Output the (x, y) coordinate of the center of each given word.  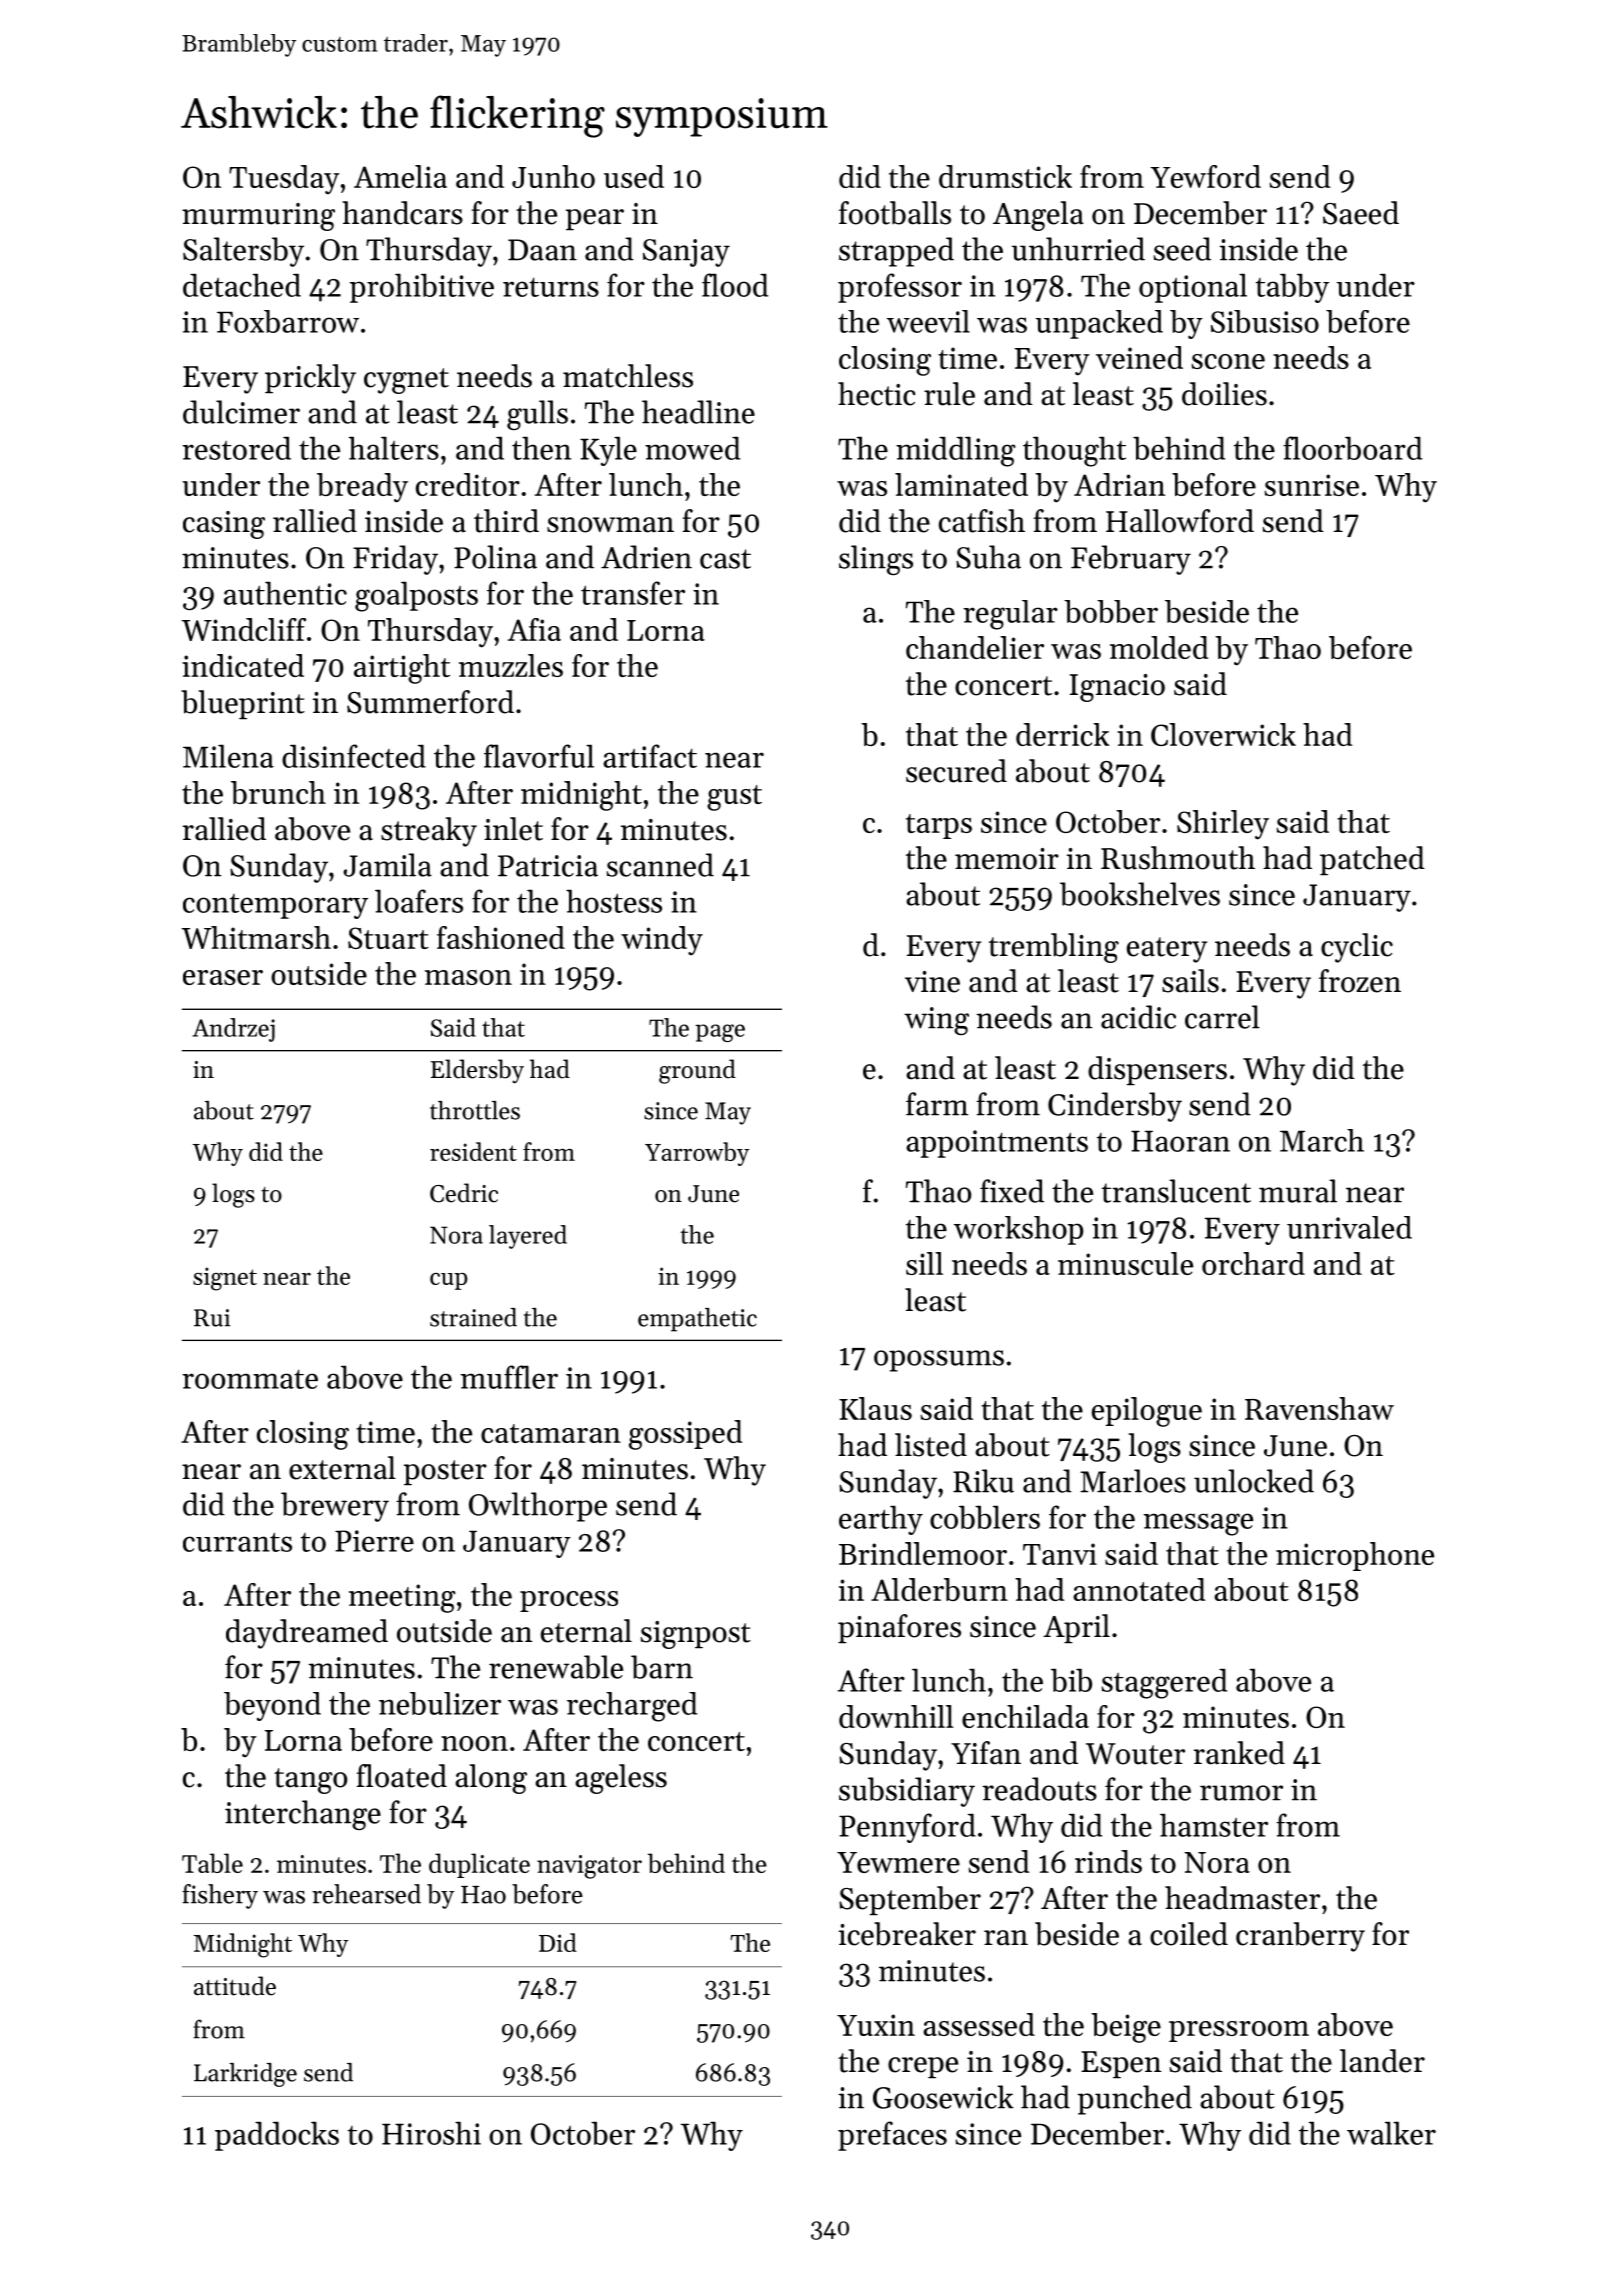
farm (937, 1104)
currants (237, 1542)
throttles (475, 1110)
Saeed (1361, 213)
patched (1372, 860)
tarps (939, 826)
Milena (228, 756)
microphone (1355, 1556)
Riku (983, 1481)
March (1322, 1140)
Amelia (400, 176)
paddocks (277, 2136)
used (634, 176)
